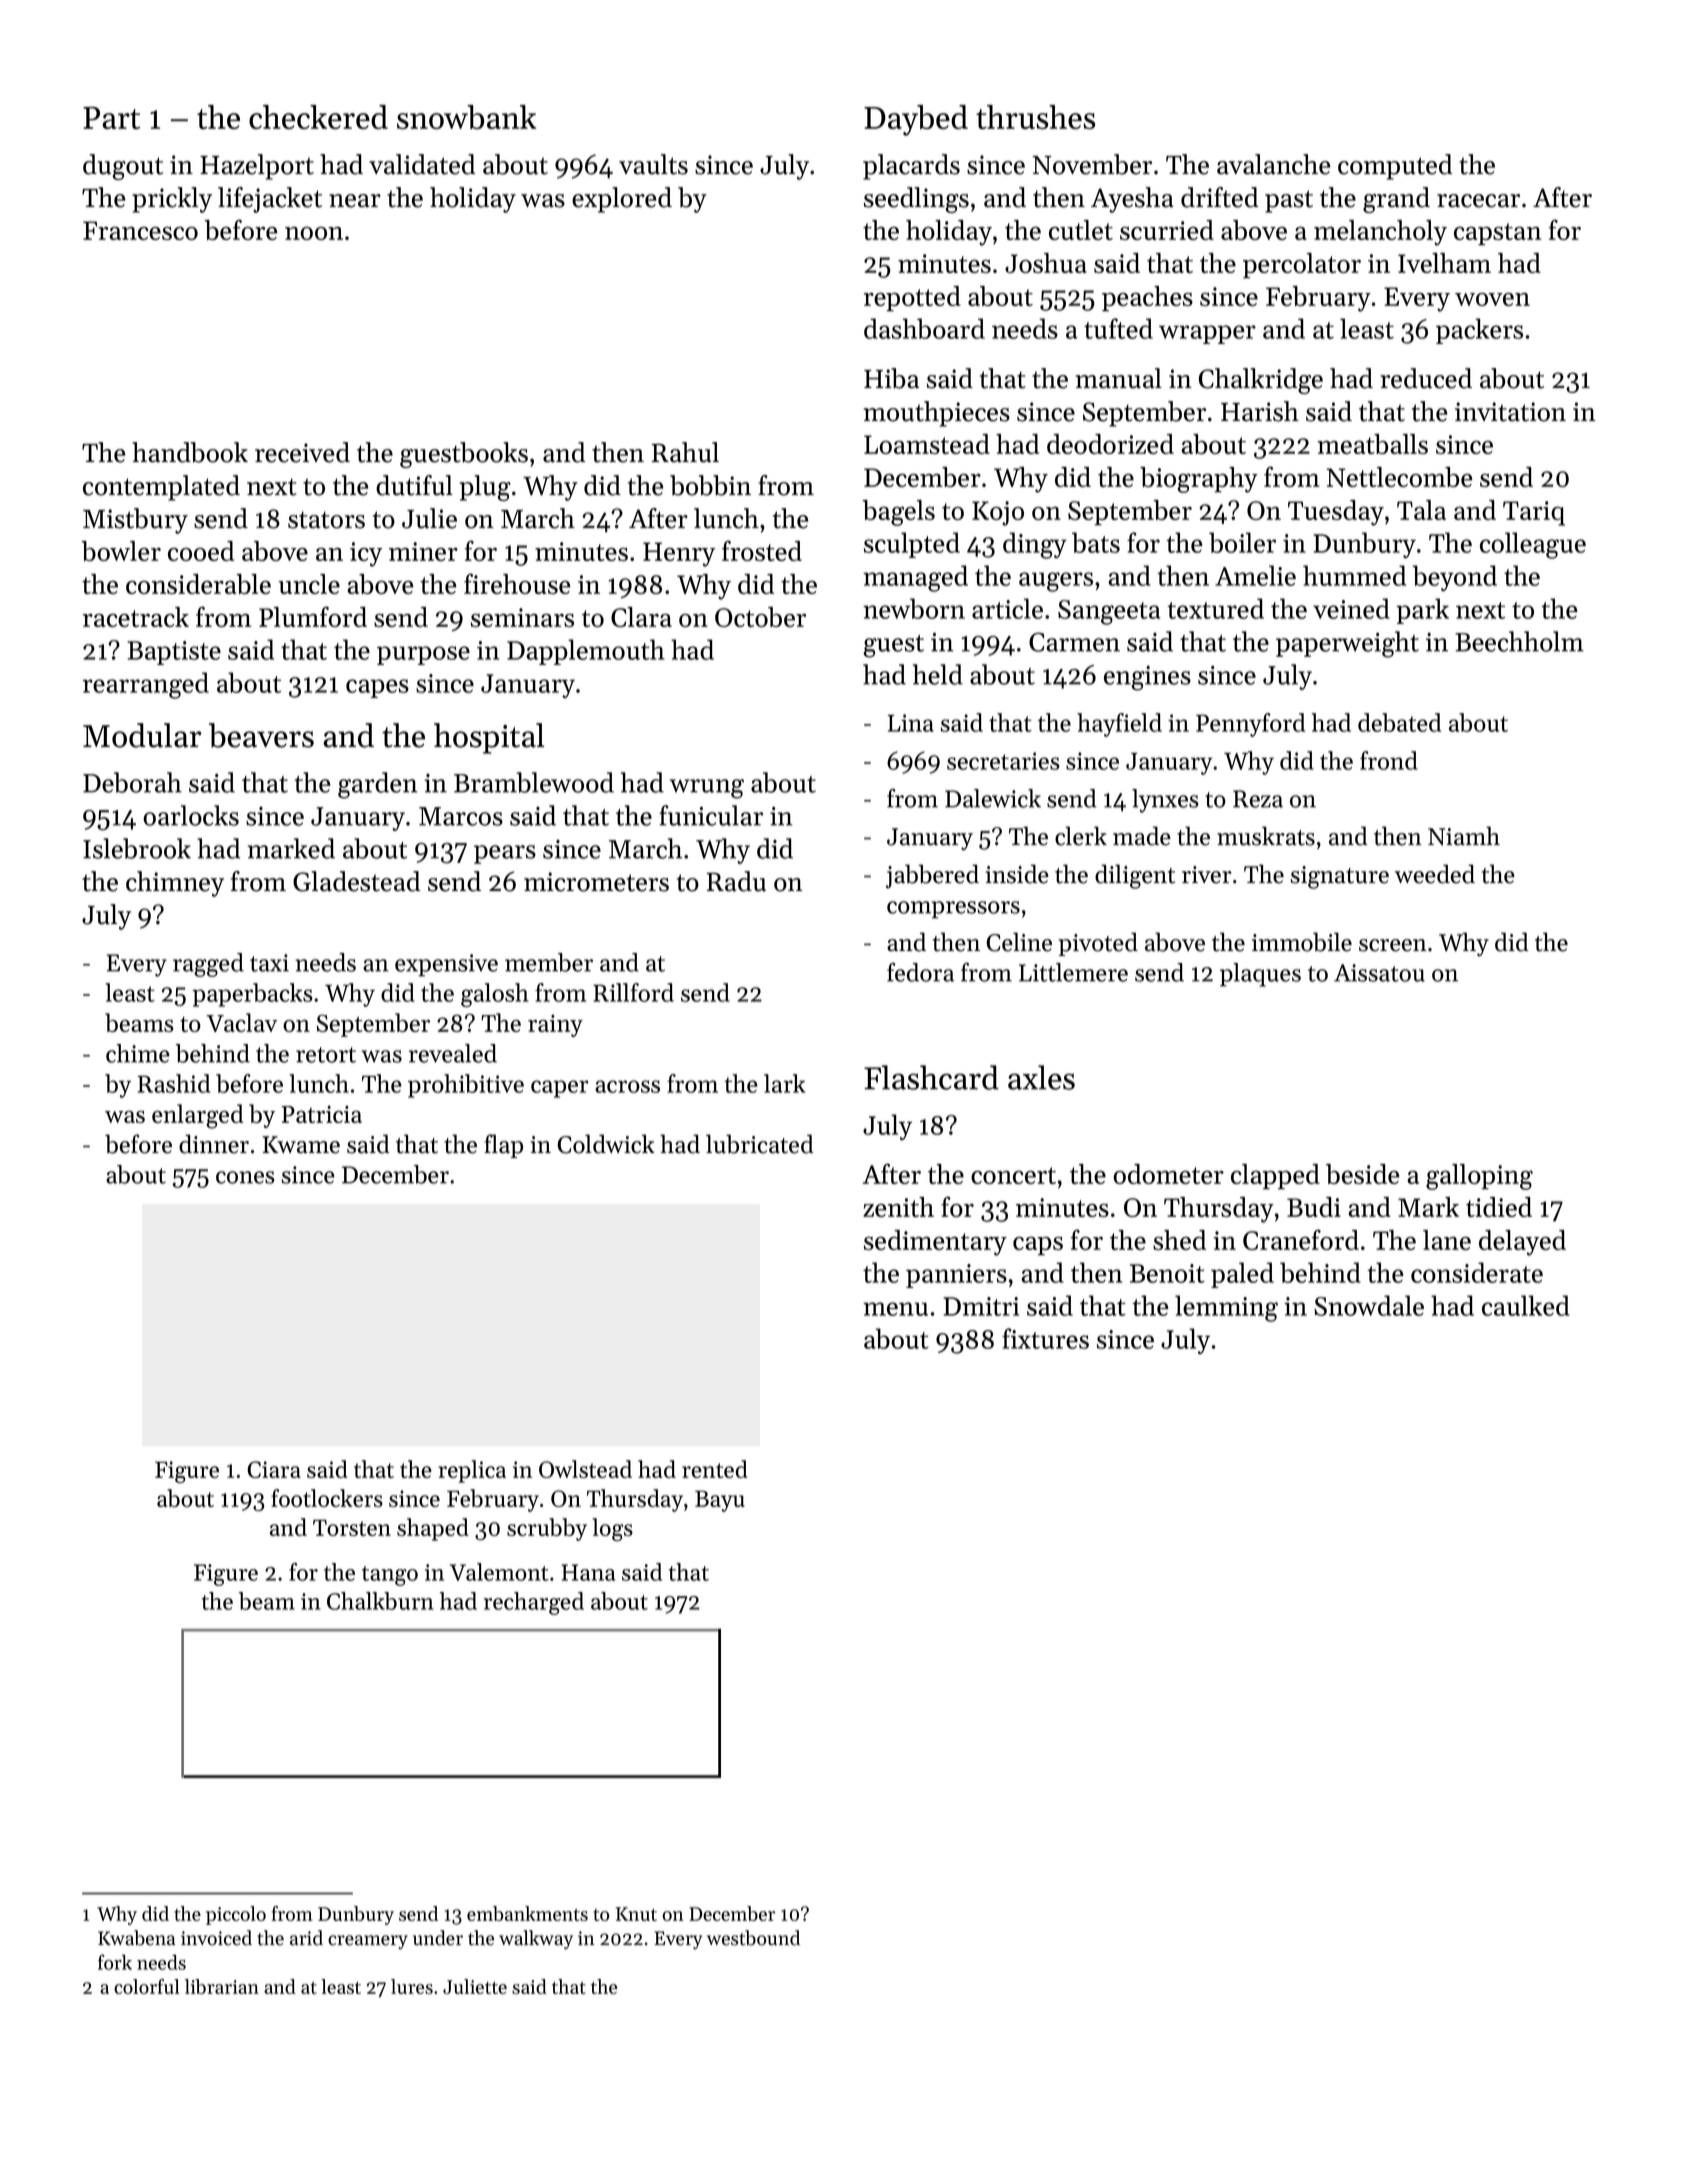  What do you see at coordinates (355, 201) in the screenshot?
I see `near` at bounding box center [355, 201].
